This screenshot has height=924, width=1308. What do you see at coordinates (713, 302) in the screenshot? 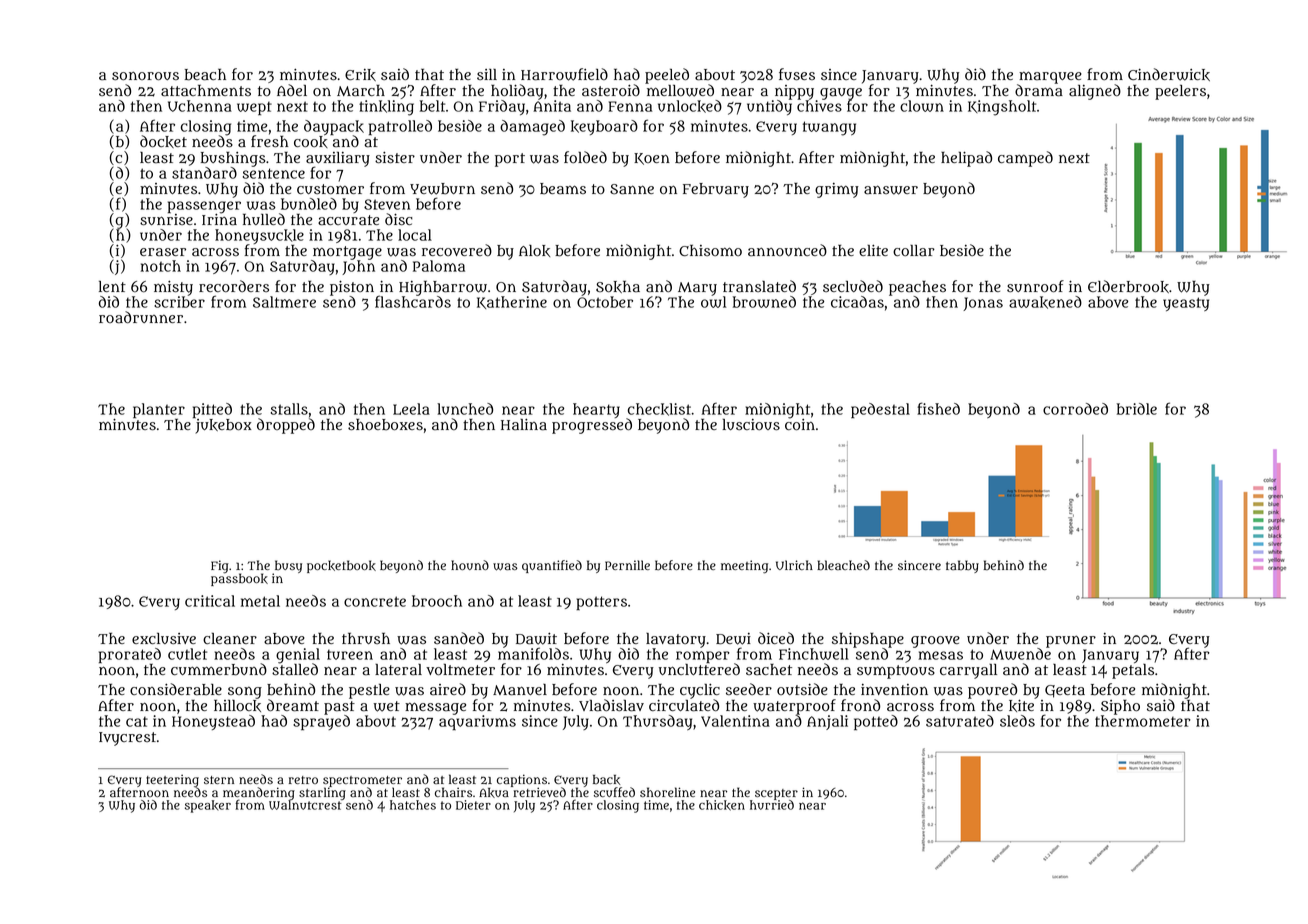
I see `owl` at bounding box center [713, 302].
